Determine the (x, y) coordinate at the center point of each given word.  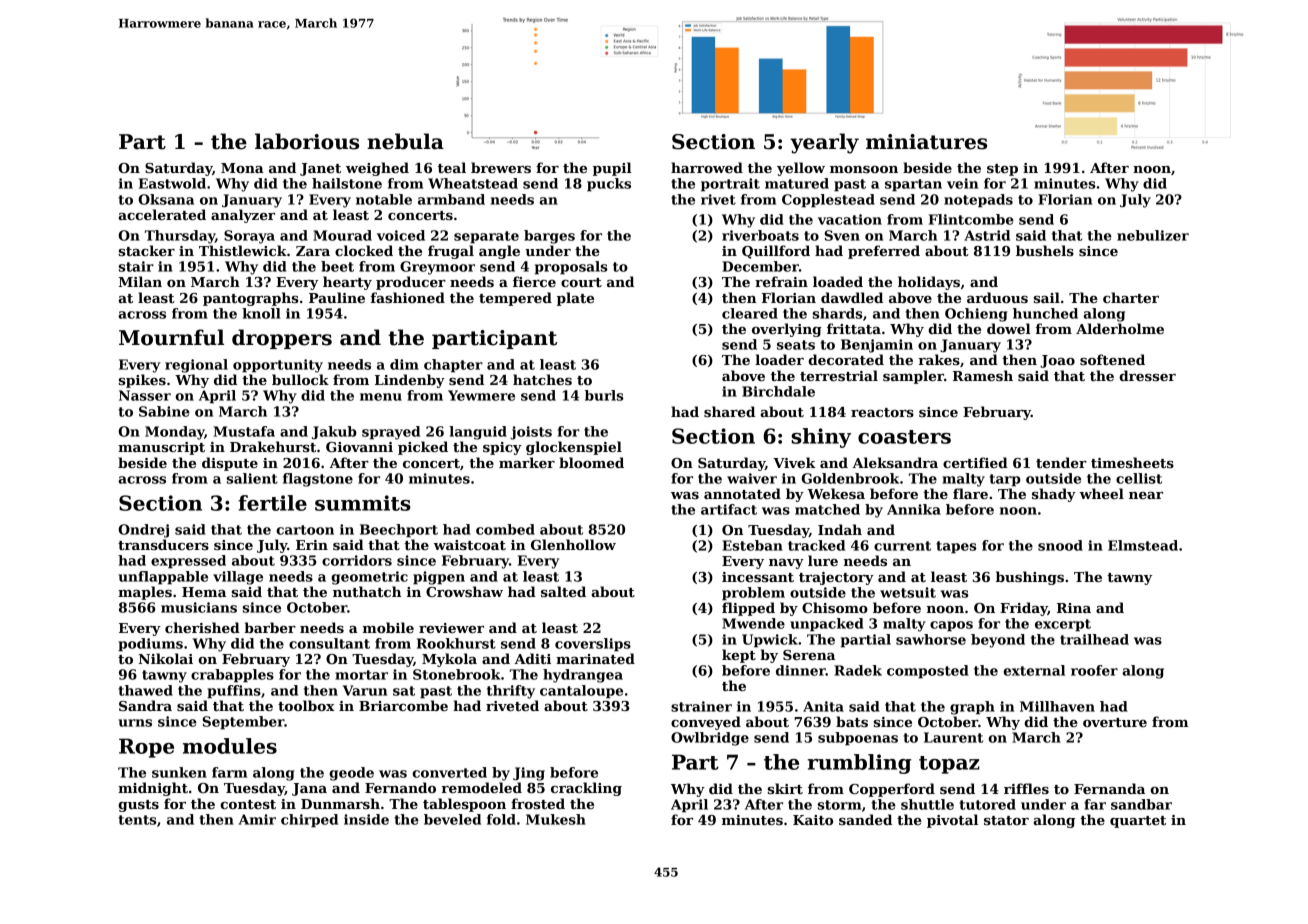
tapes (956, 547)
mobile (388, 627)
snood (1060, 545)
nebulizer (1153, 235)
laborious (307, 141)
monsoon (864, 169)
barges (549, 237)
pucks (609, 185)
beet (337, 266)
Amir (257, 819)
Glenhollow (573, 544)
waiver (752, 478)
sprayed (391, 433)
